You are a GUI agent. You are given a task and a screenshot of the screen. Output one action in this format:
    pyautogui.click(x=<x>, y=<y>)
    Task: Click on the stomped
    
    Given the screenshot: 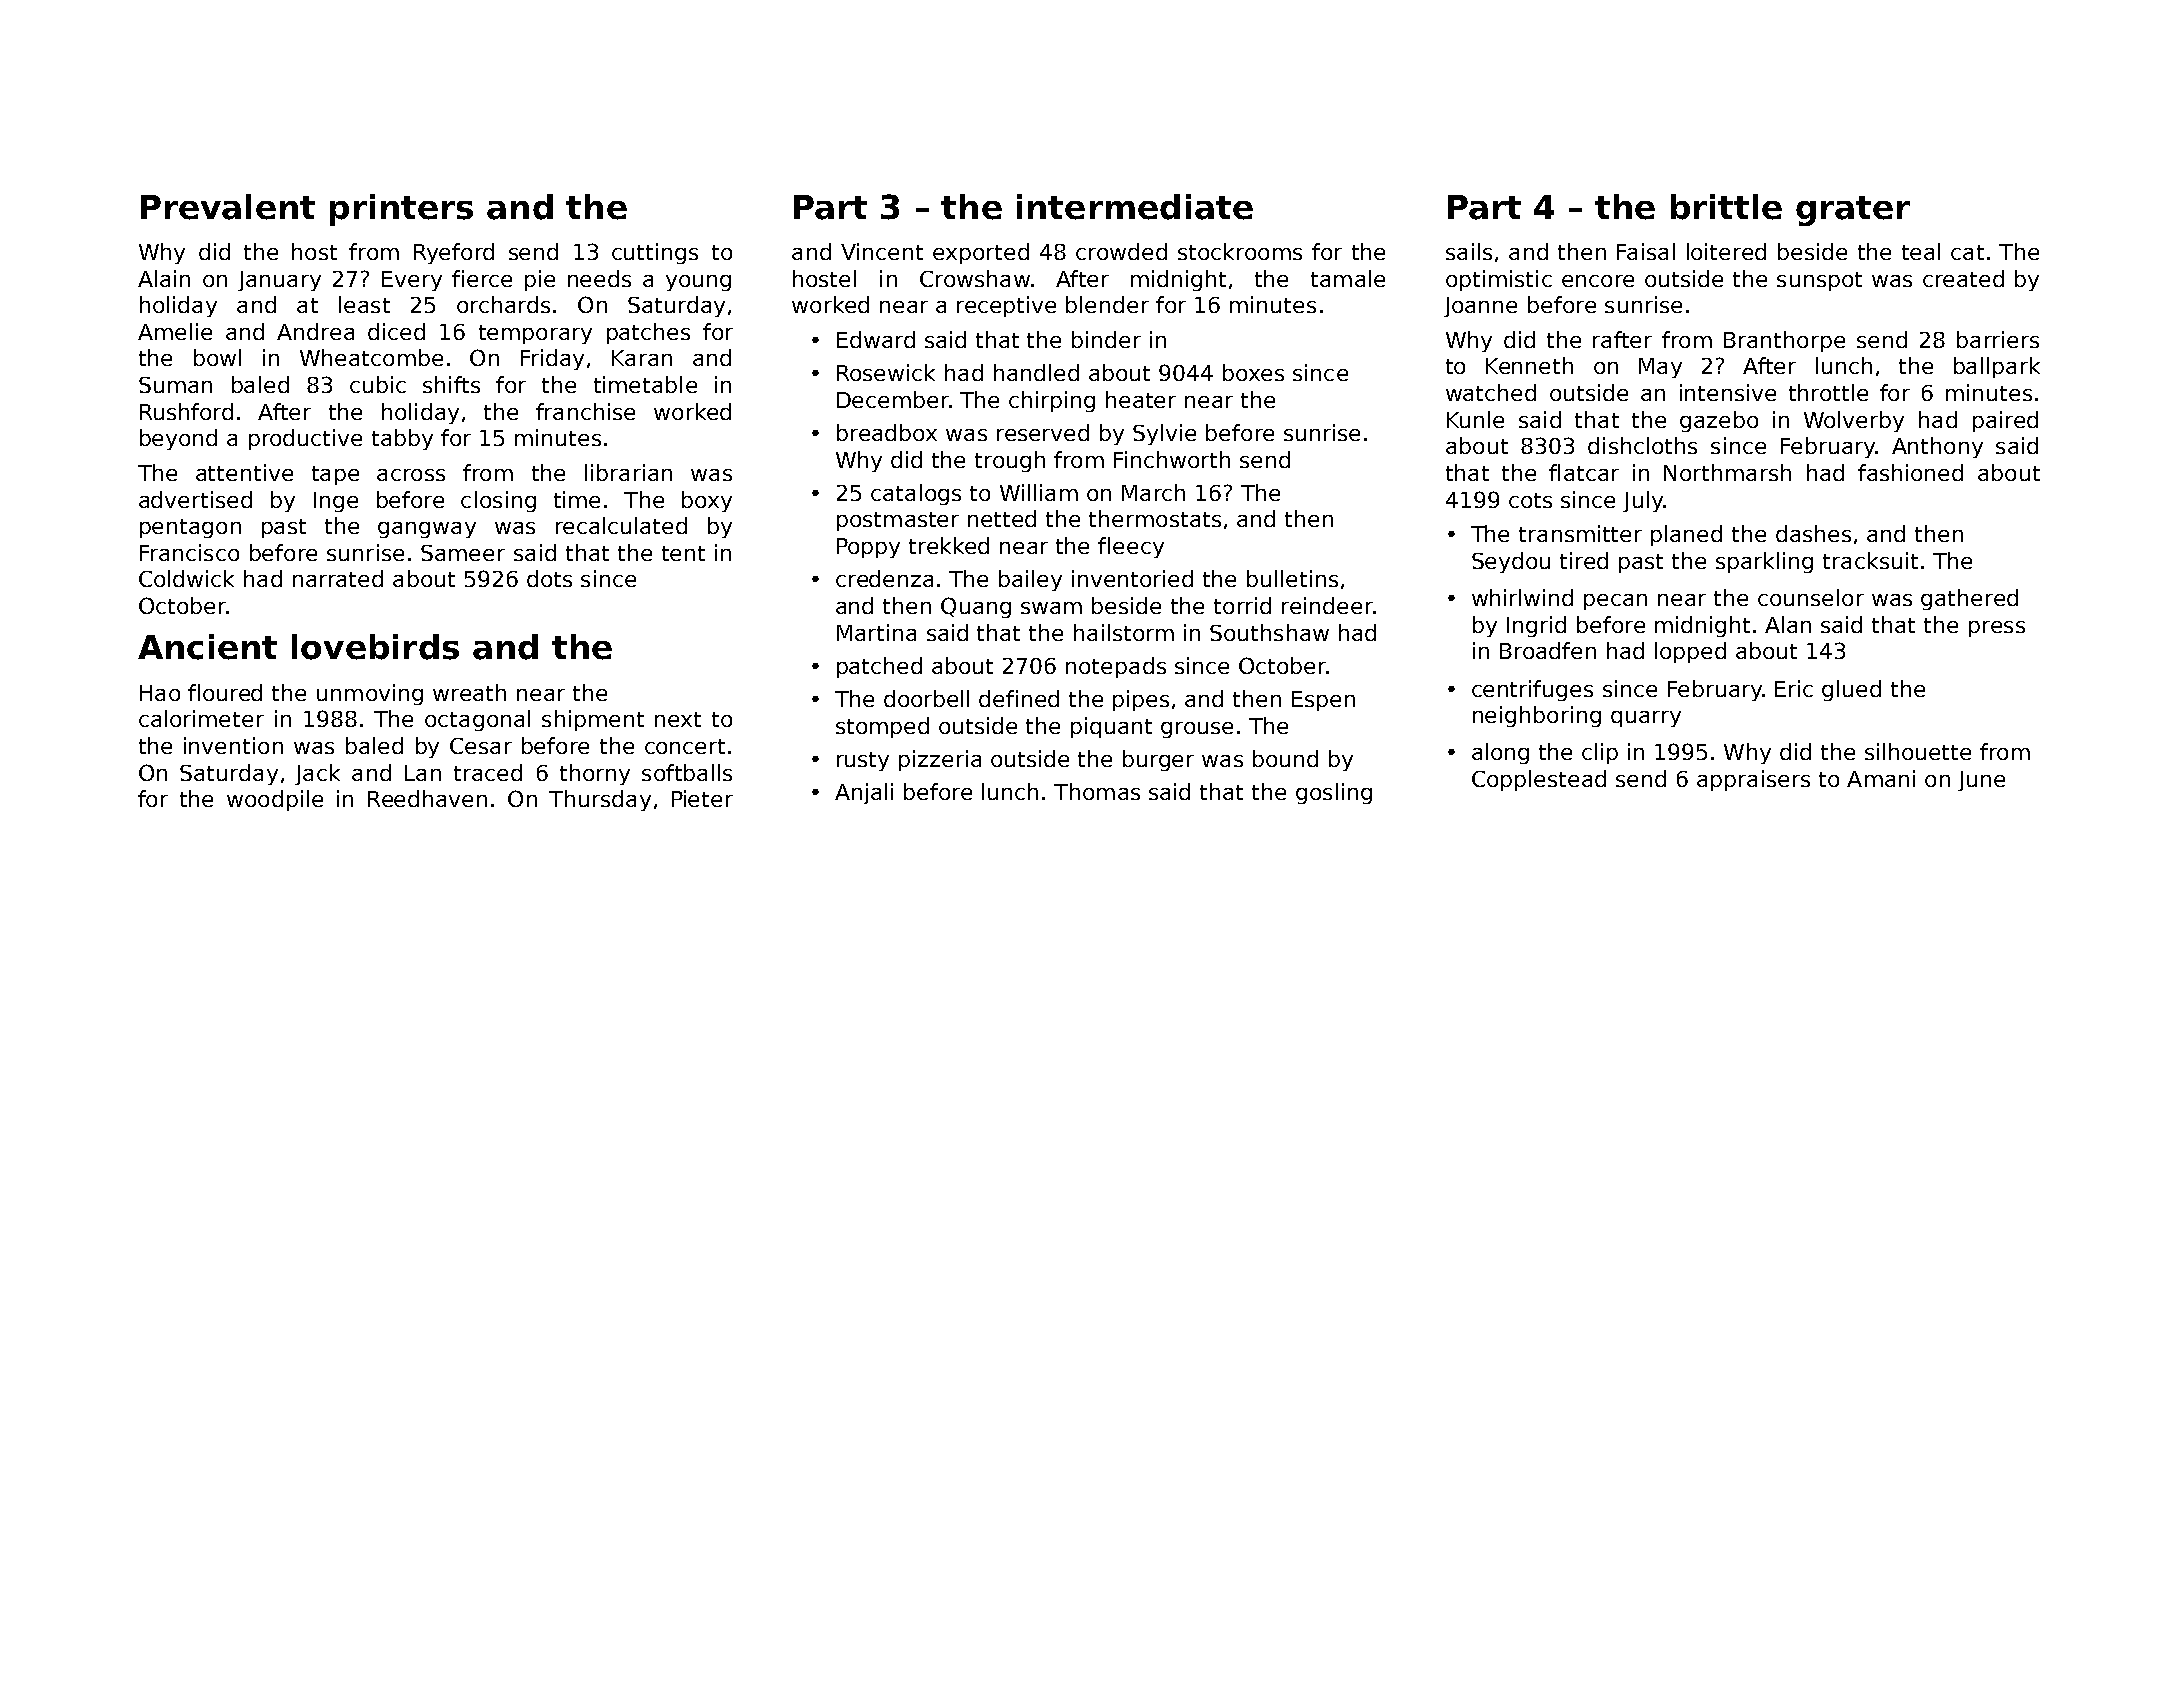 What is the action you would take?
    pyautogui.click(x=882, y=727)
